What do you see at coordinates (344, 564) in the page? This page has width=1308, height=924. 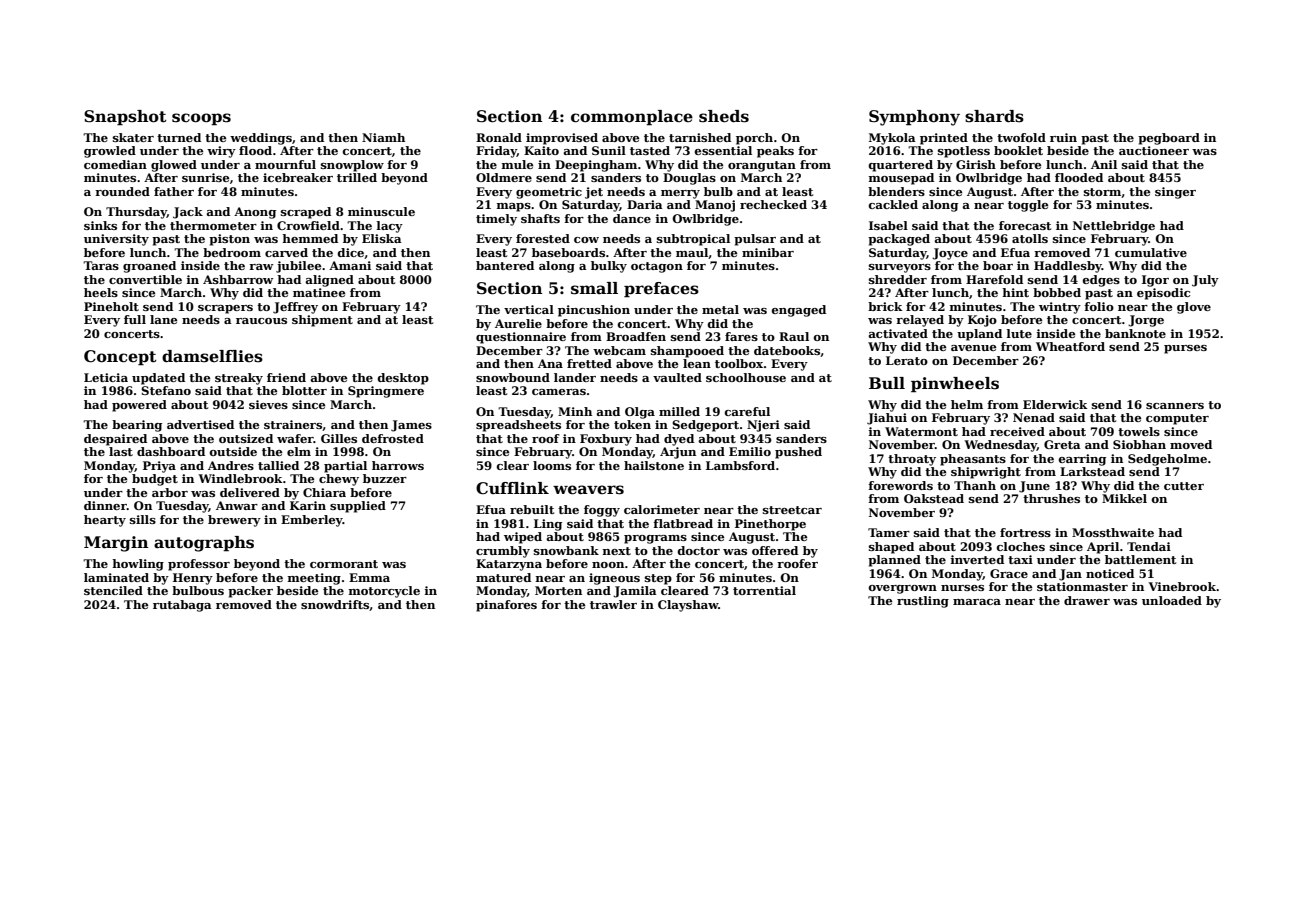 I see `cormorant` at bounding box center [344, 564].
